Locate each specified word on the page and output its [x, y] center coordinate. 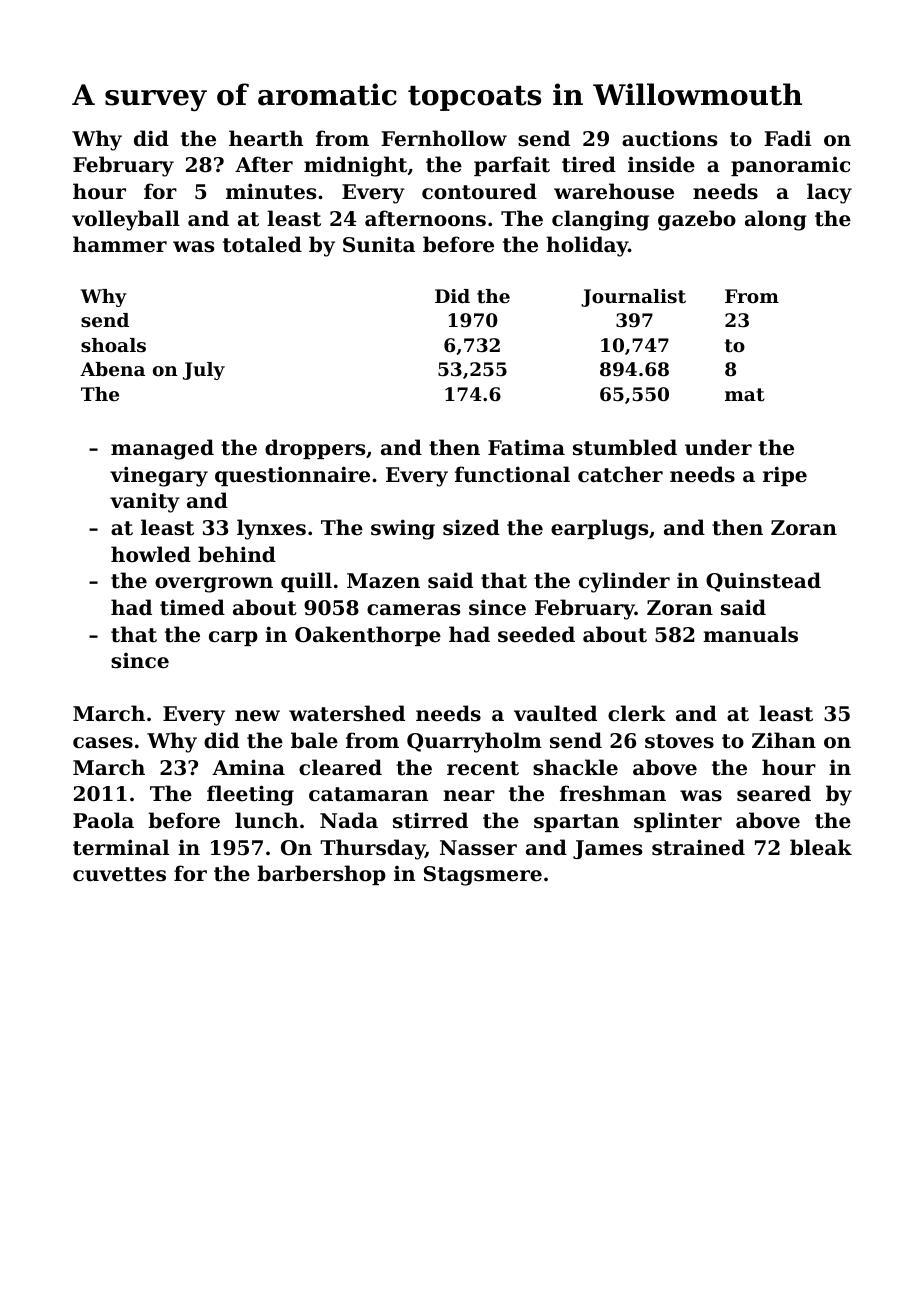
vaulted [555, 713]
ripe [785, 476]
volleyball [126, 220]
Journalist [633, 298]
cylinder [624, 582]
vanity [145, 503]
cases [103, 743]
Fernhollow [444, 138]
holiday [587, 246]
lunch [266, 820]
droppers [315, 449]
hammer [120, 244]
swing [403, 529]
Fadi [787, 138]
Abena [112, 369]
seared [774, 793]
